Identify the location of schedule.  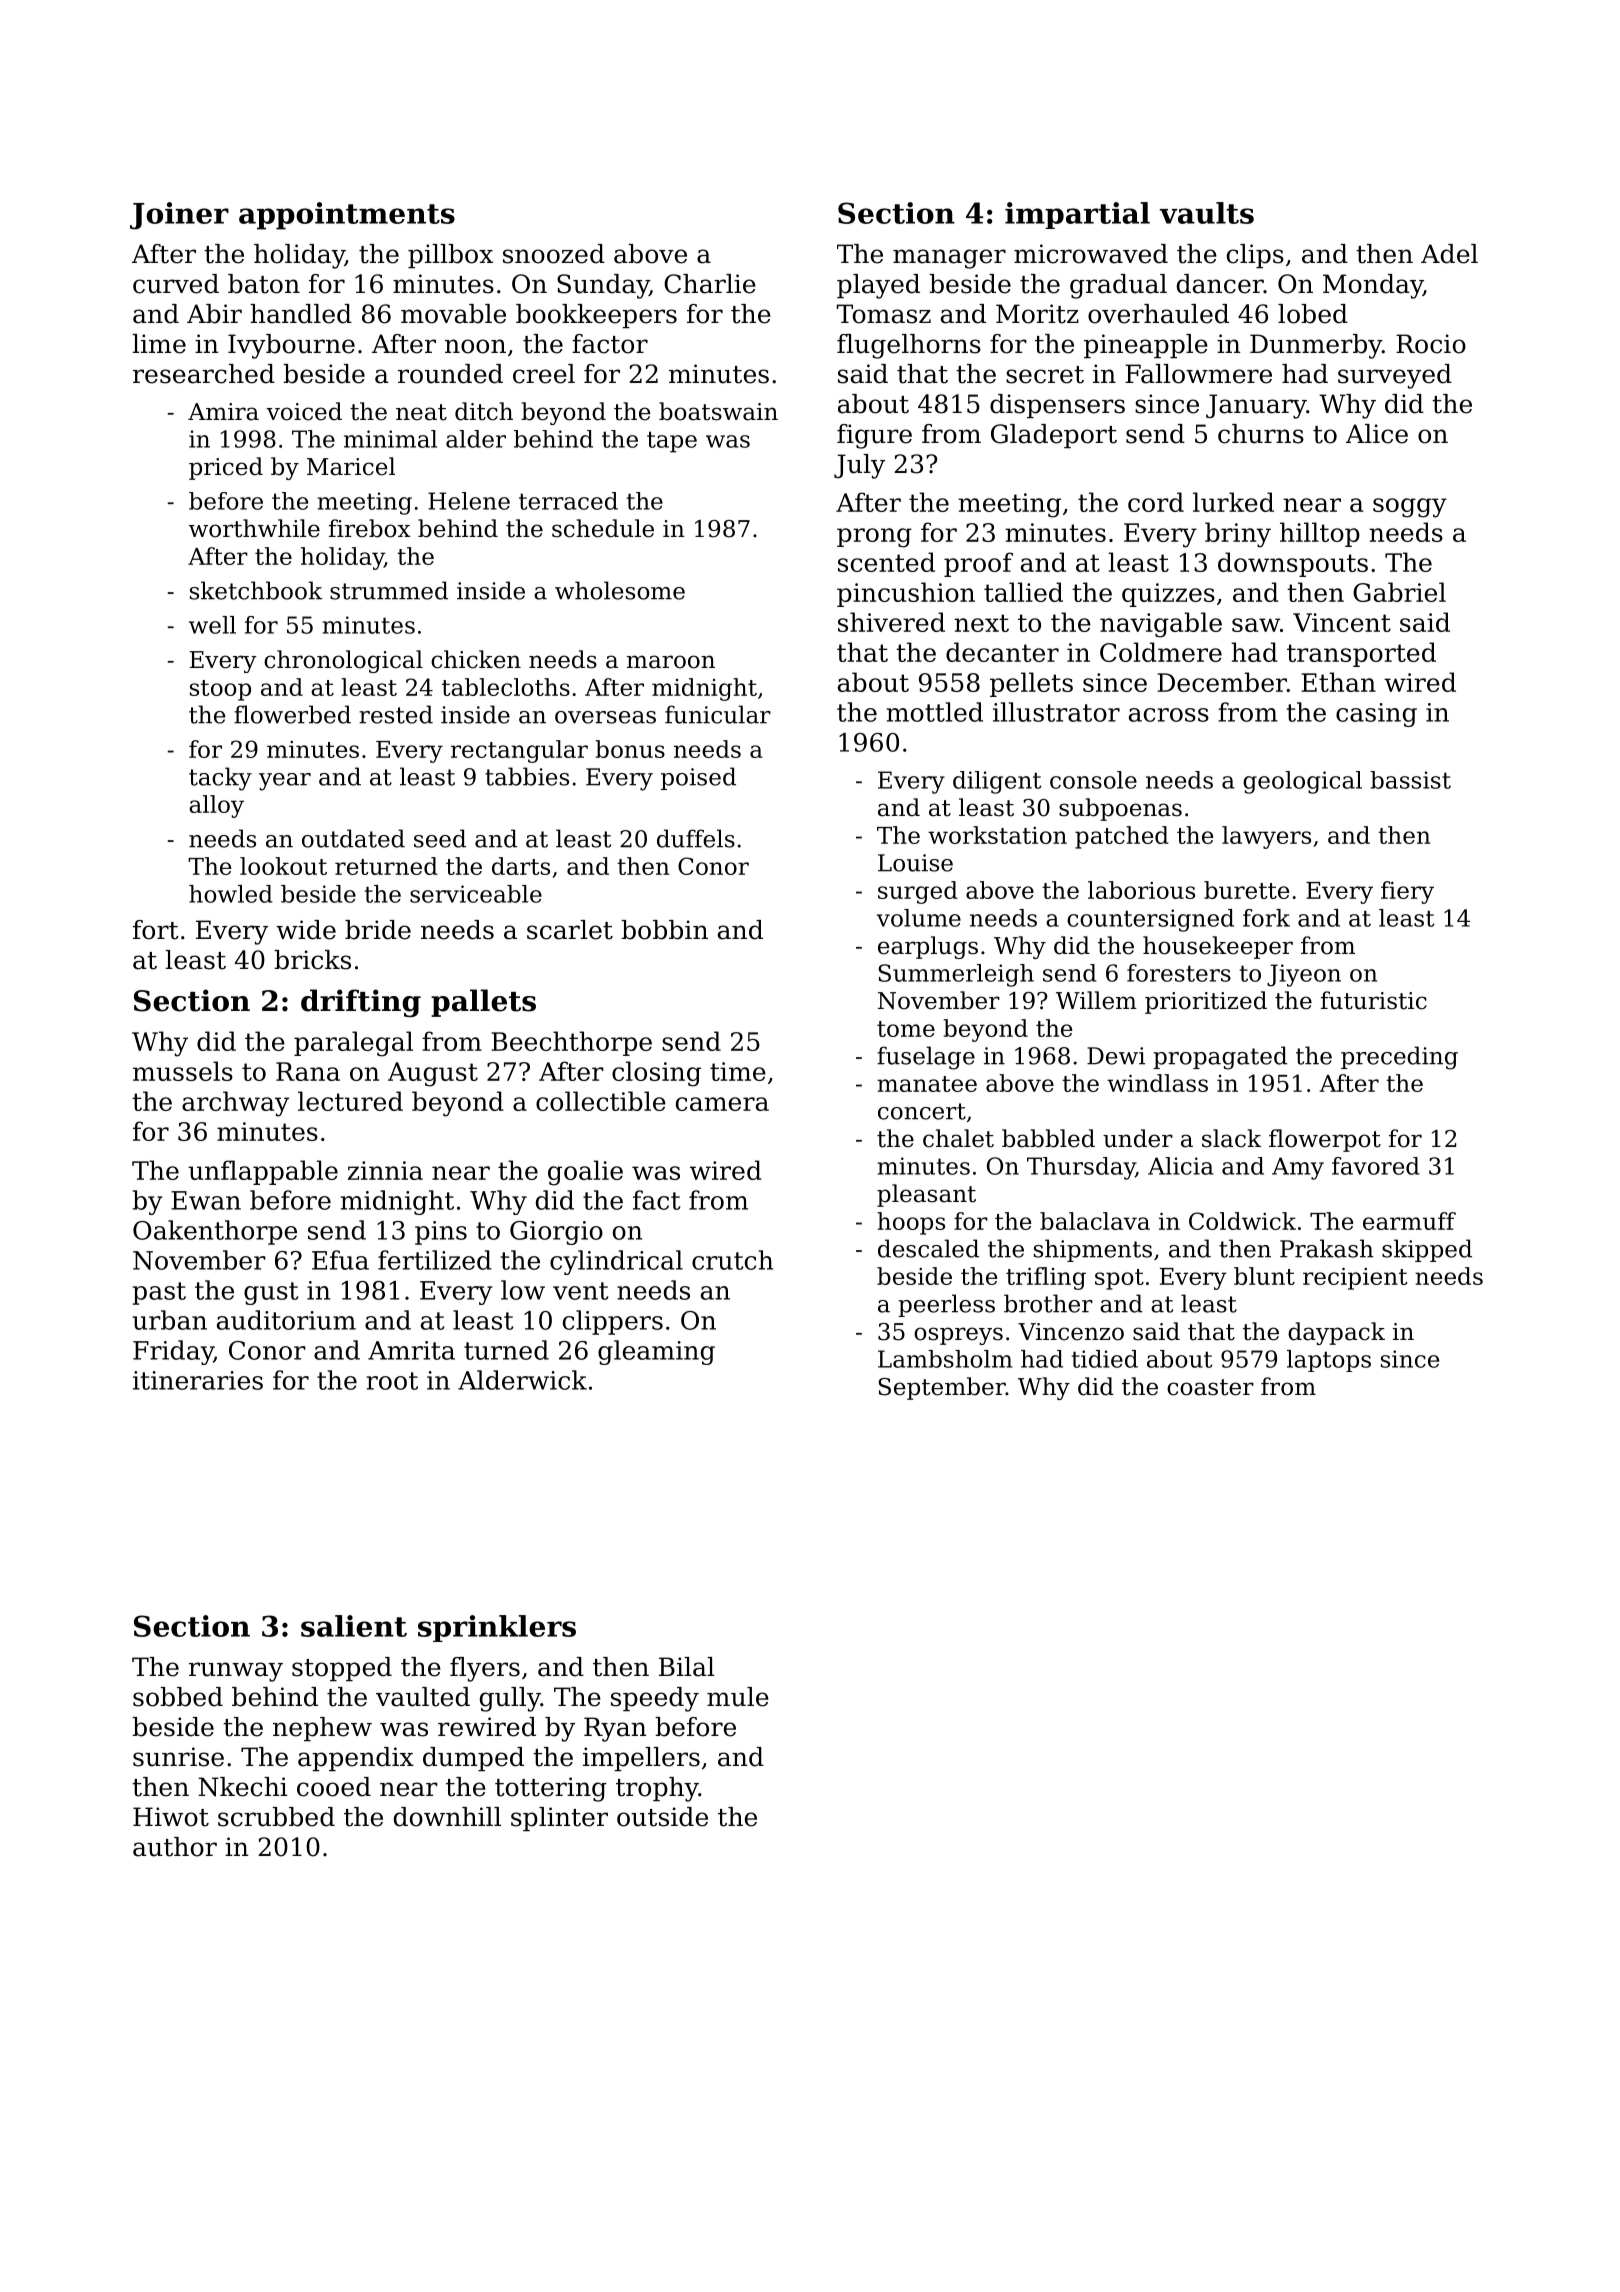
(603, 528).
